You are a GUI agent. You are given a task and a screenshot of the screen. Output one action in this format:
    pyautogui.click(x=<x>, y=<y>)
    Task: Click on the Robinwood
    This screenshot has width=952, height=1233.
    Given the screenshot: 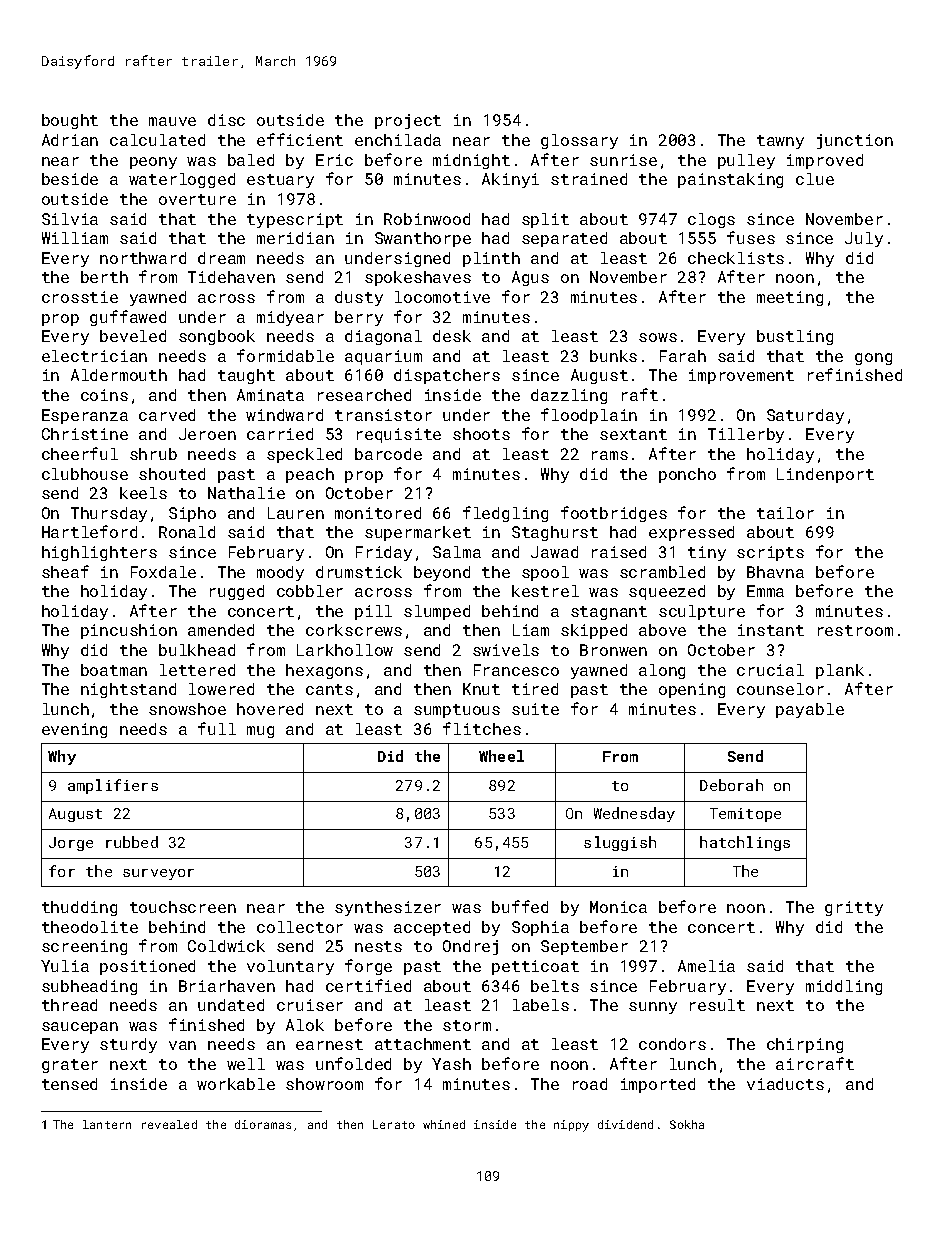 What is the action you would take?
    pyautogui.click(x=427, y=219)
